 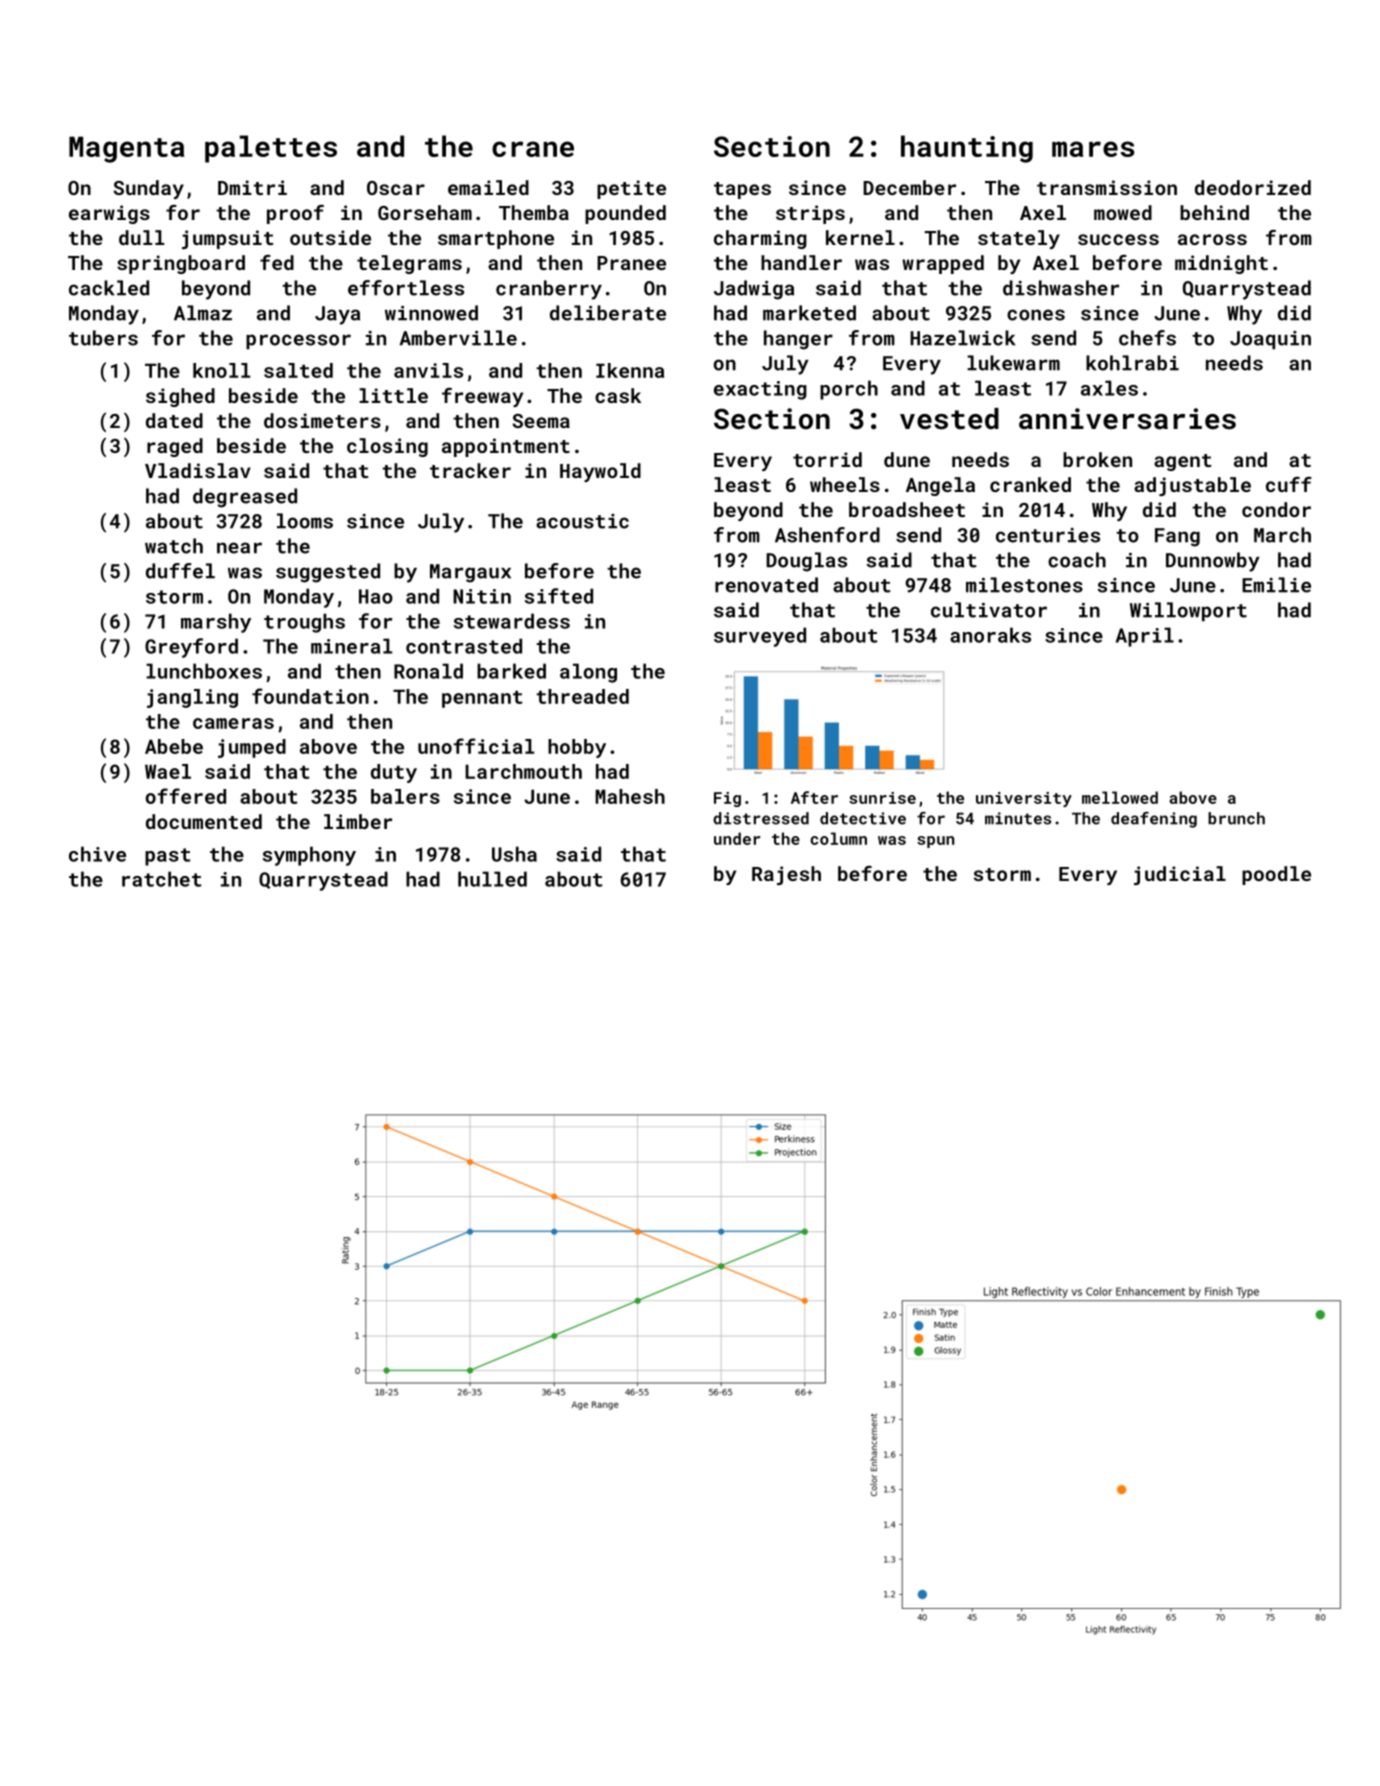 I want to click on palettes, so click(x=271, y=149).
